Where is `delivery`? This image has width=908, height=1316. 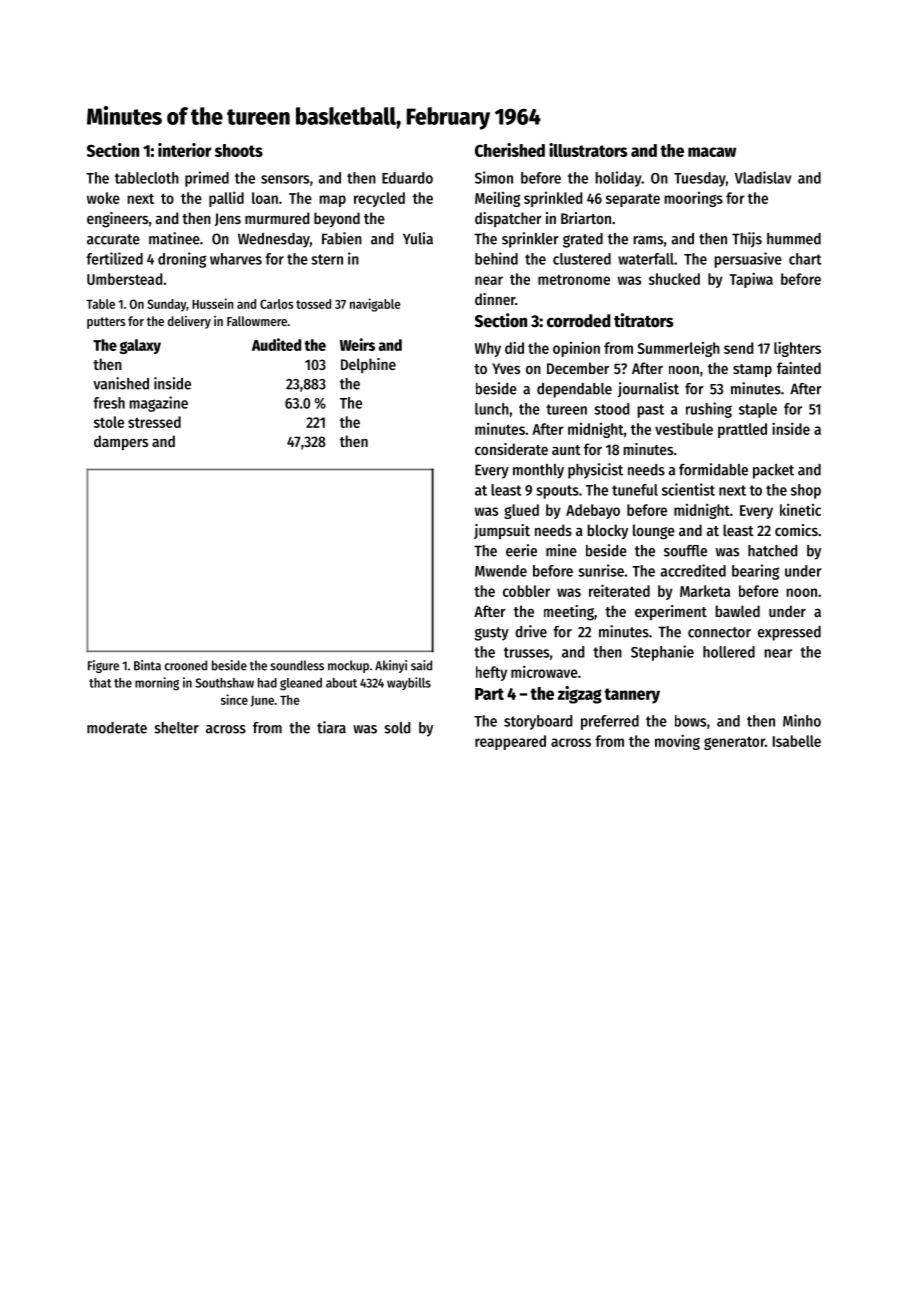
delivery is located at coordinates (189, 322).
